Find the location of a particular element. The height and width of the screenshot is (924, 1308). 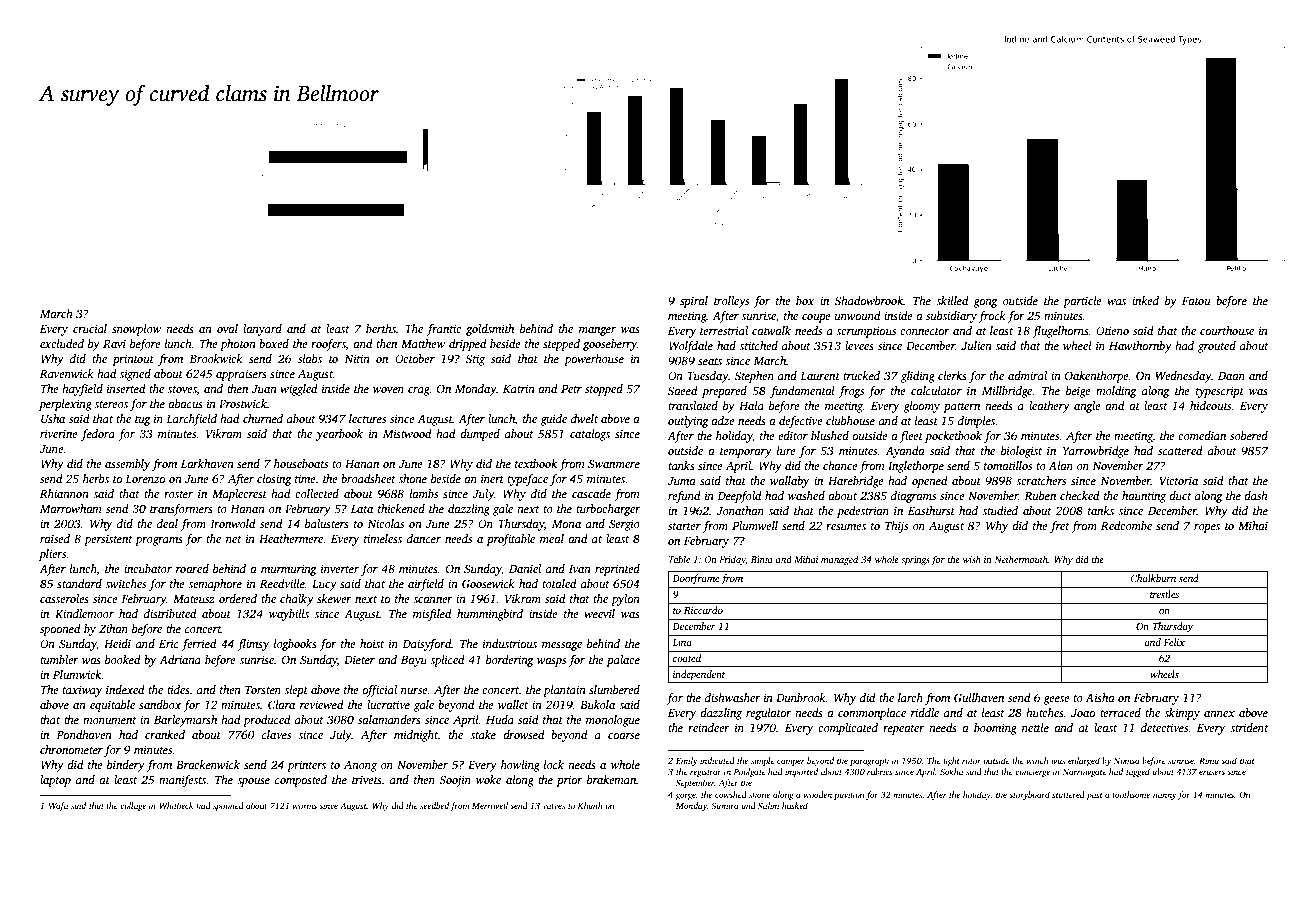

starter is located at coordinates (684, 526).
